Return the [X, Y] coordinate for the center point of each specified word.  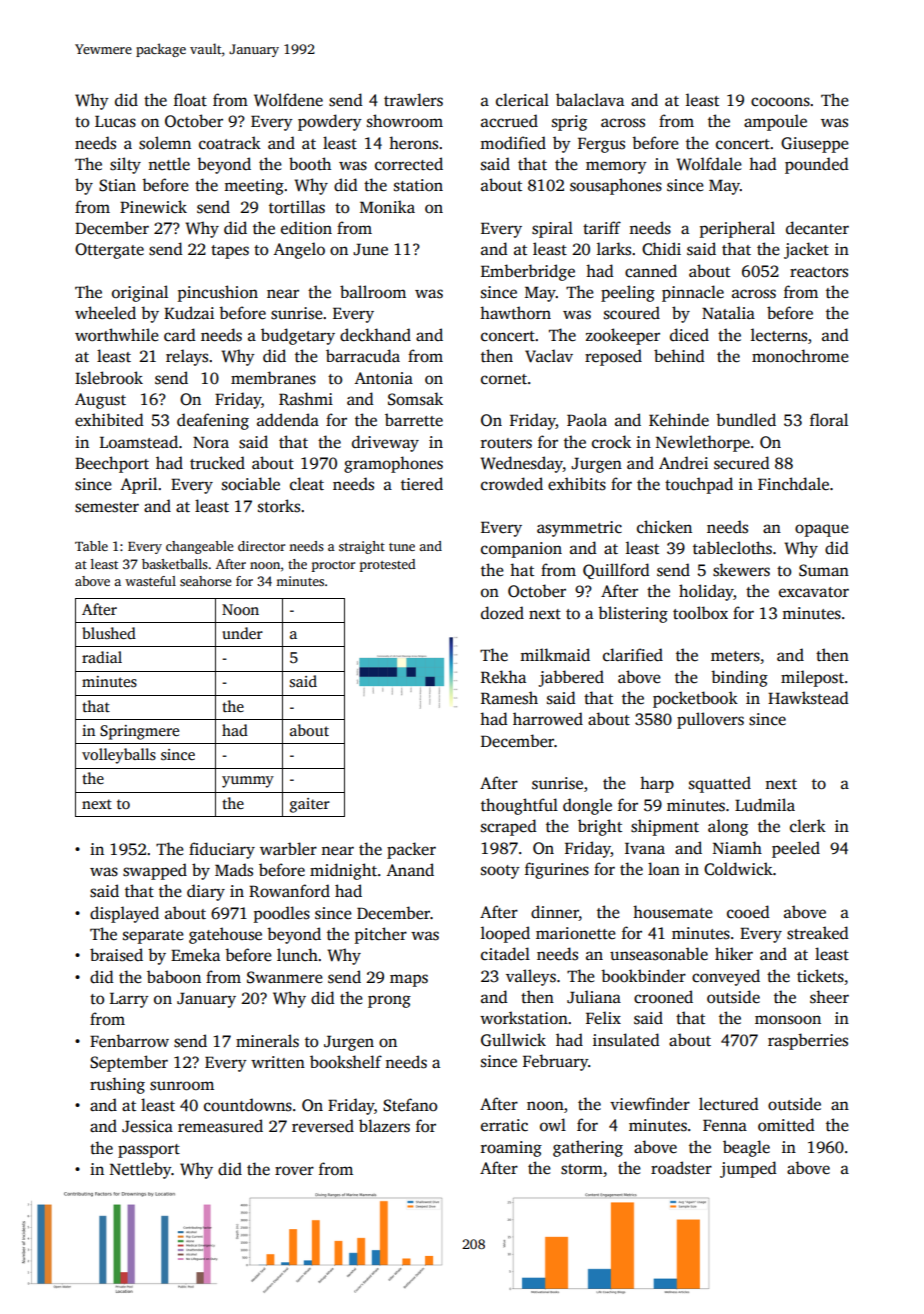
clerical [522, 100]
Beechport [112, 464]
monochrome [800, 356]
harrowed [548, 719]
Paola [587, 419]
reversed [323, 1126]
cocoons [780, 102]
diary [206, 892]
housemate [673, 912]
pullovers [710, 720]
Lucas [115, 121]
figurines [557, 870]
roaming [511, 1149]
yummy [248, 782]
